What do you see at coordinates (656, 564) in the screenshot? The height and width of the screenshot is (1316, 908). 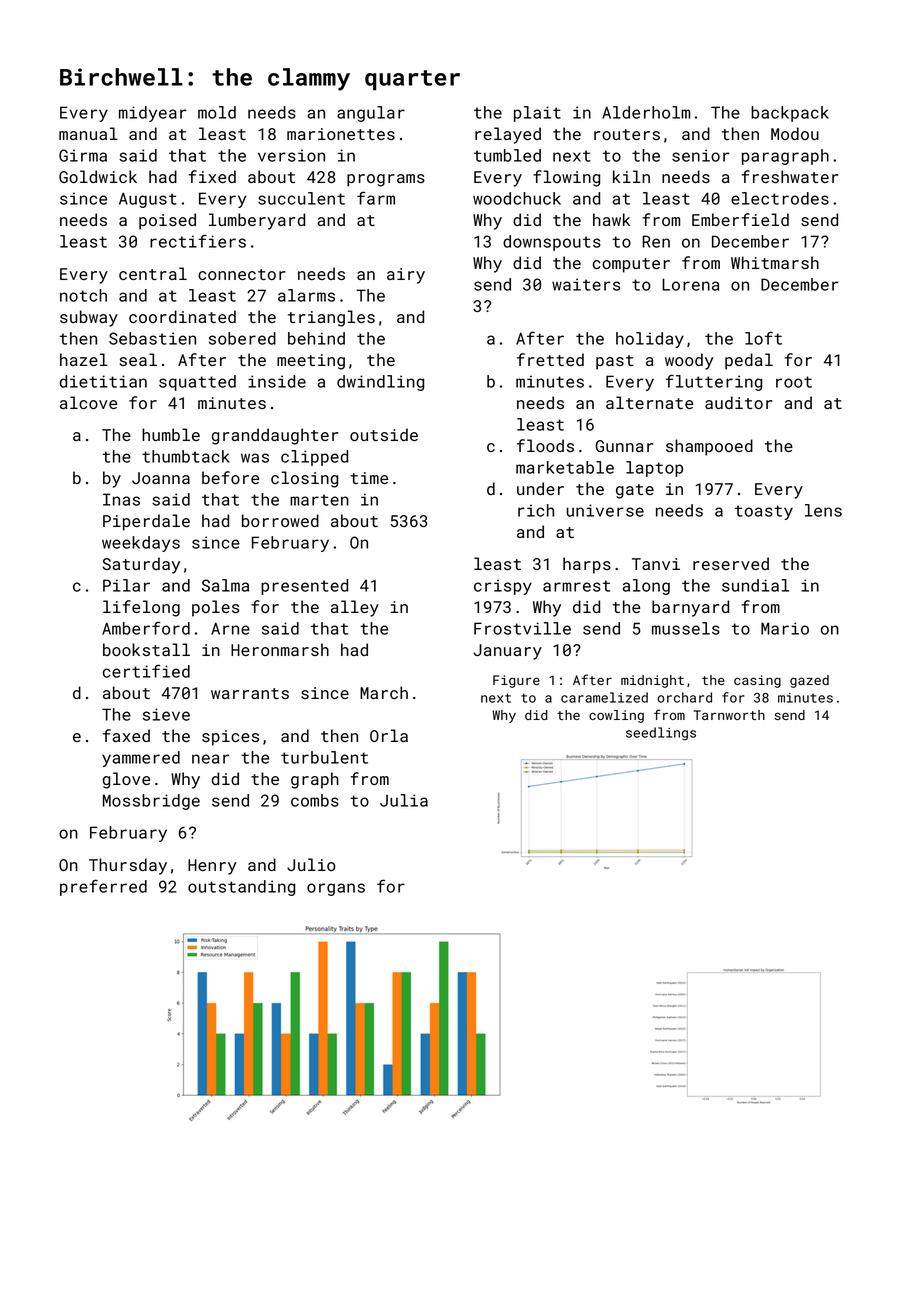 I see `Tanvi` at bounding box center [656, 564].
